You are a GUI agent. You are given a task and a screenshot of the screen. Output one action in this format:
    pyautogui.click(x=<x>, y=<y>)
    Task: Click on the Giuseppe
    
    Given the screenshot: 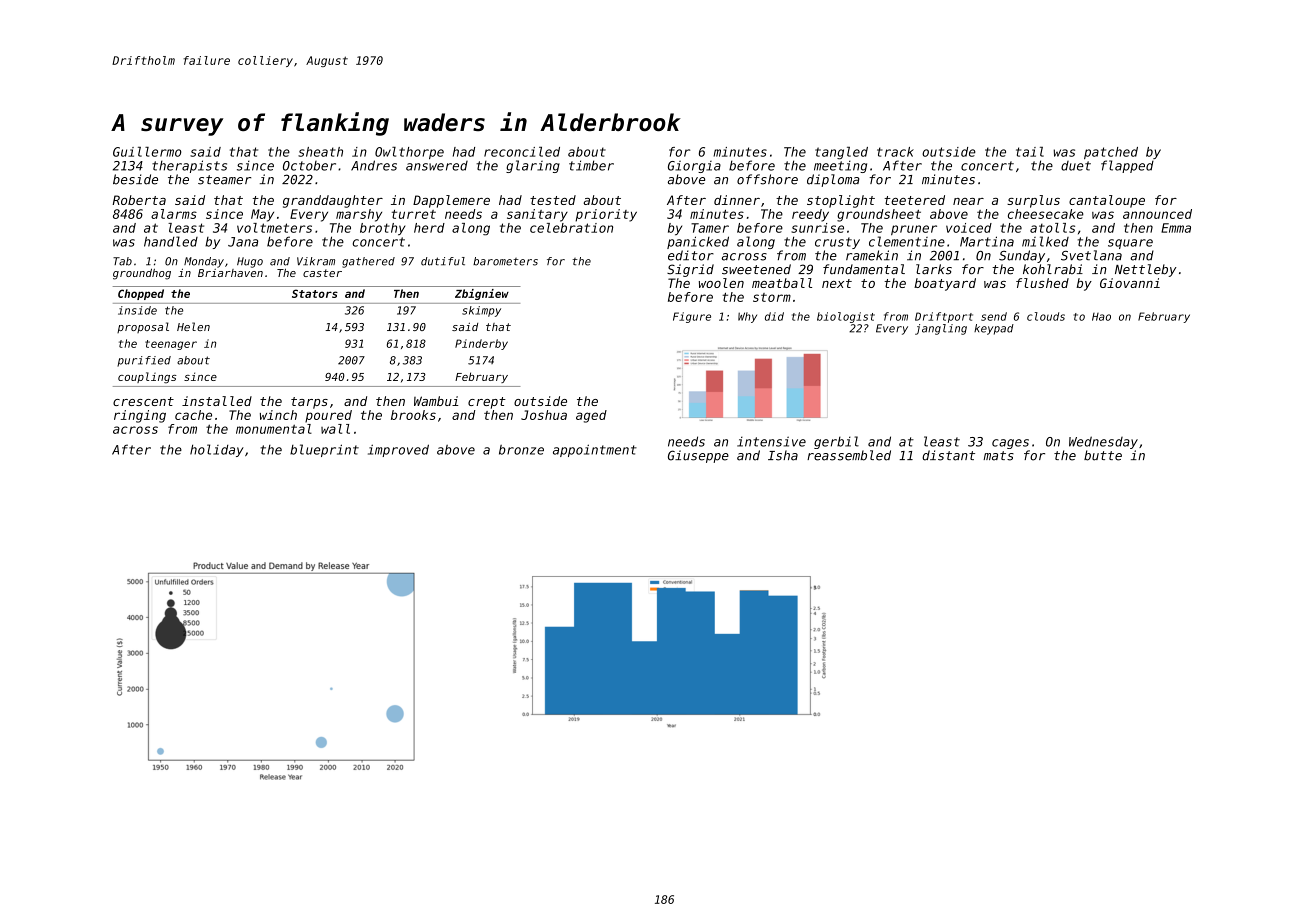 What is the action you would take?
    pyautogui.click(x=698, y=456)
